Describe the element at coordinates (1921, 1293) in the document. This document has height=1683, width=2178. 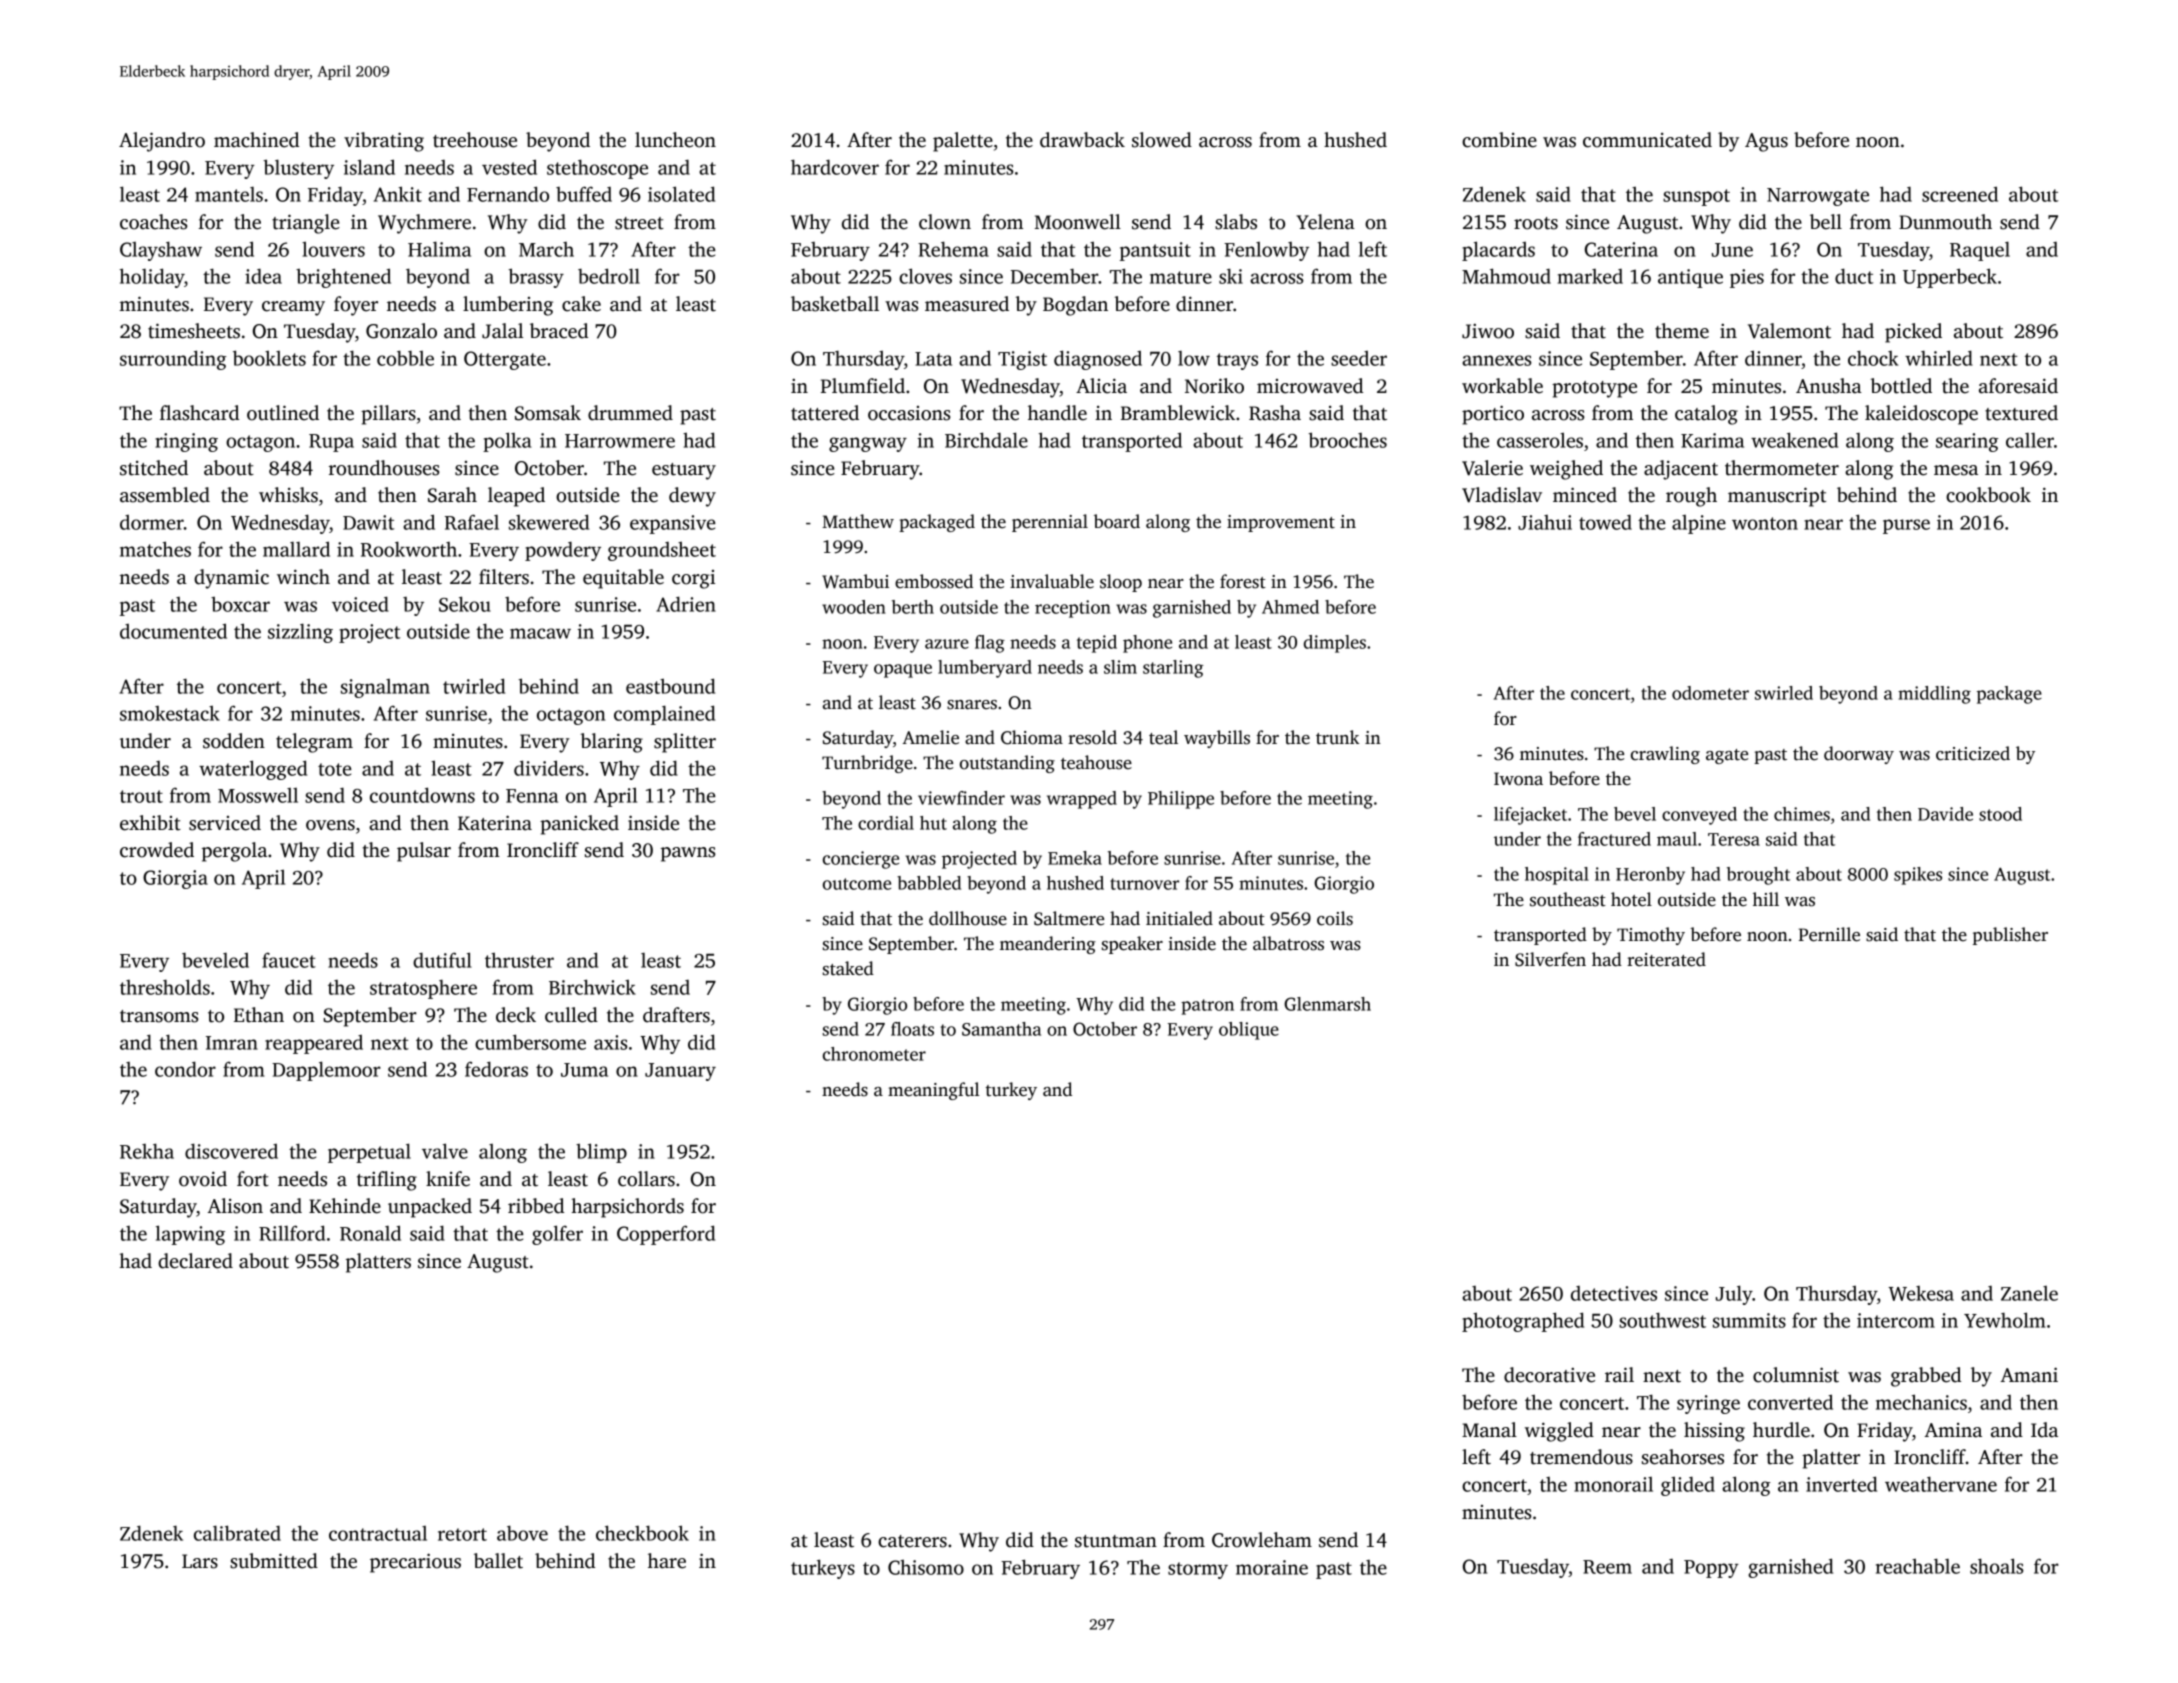
I see `Wekesa` at that location.
